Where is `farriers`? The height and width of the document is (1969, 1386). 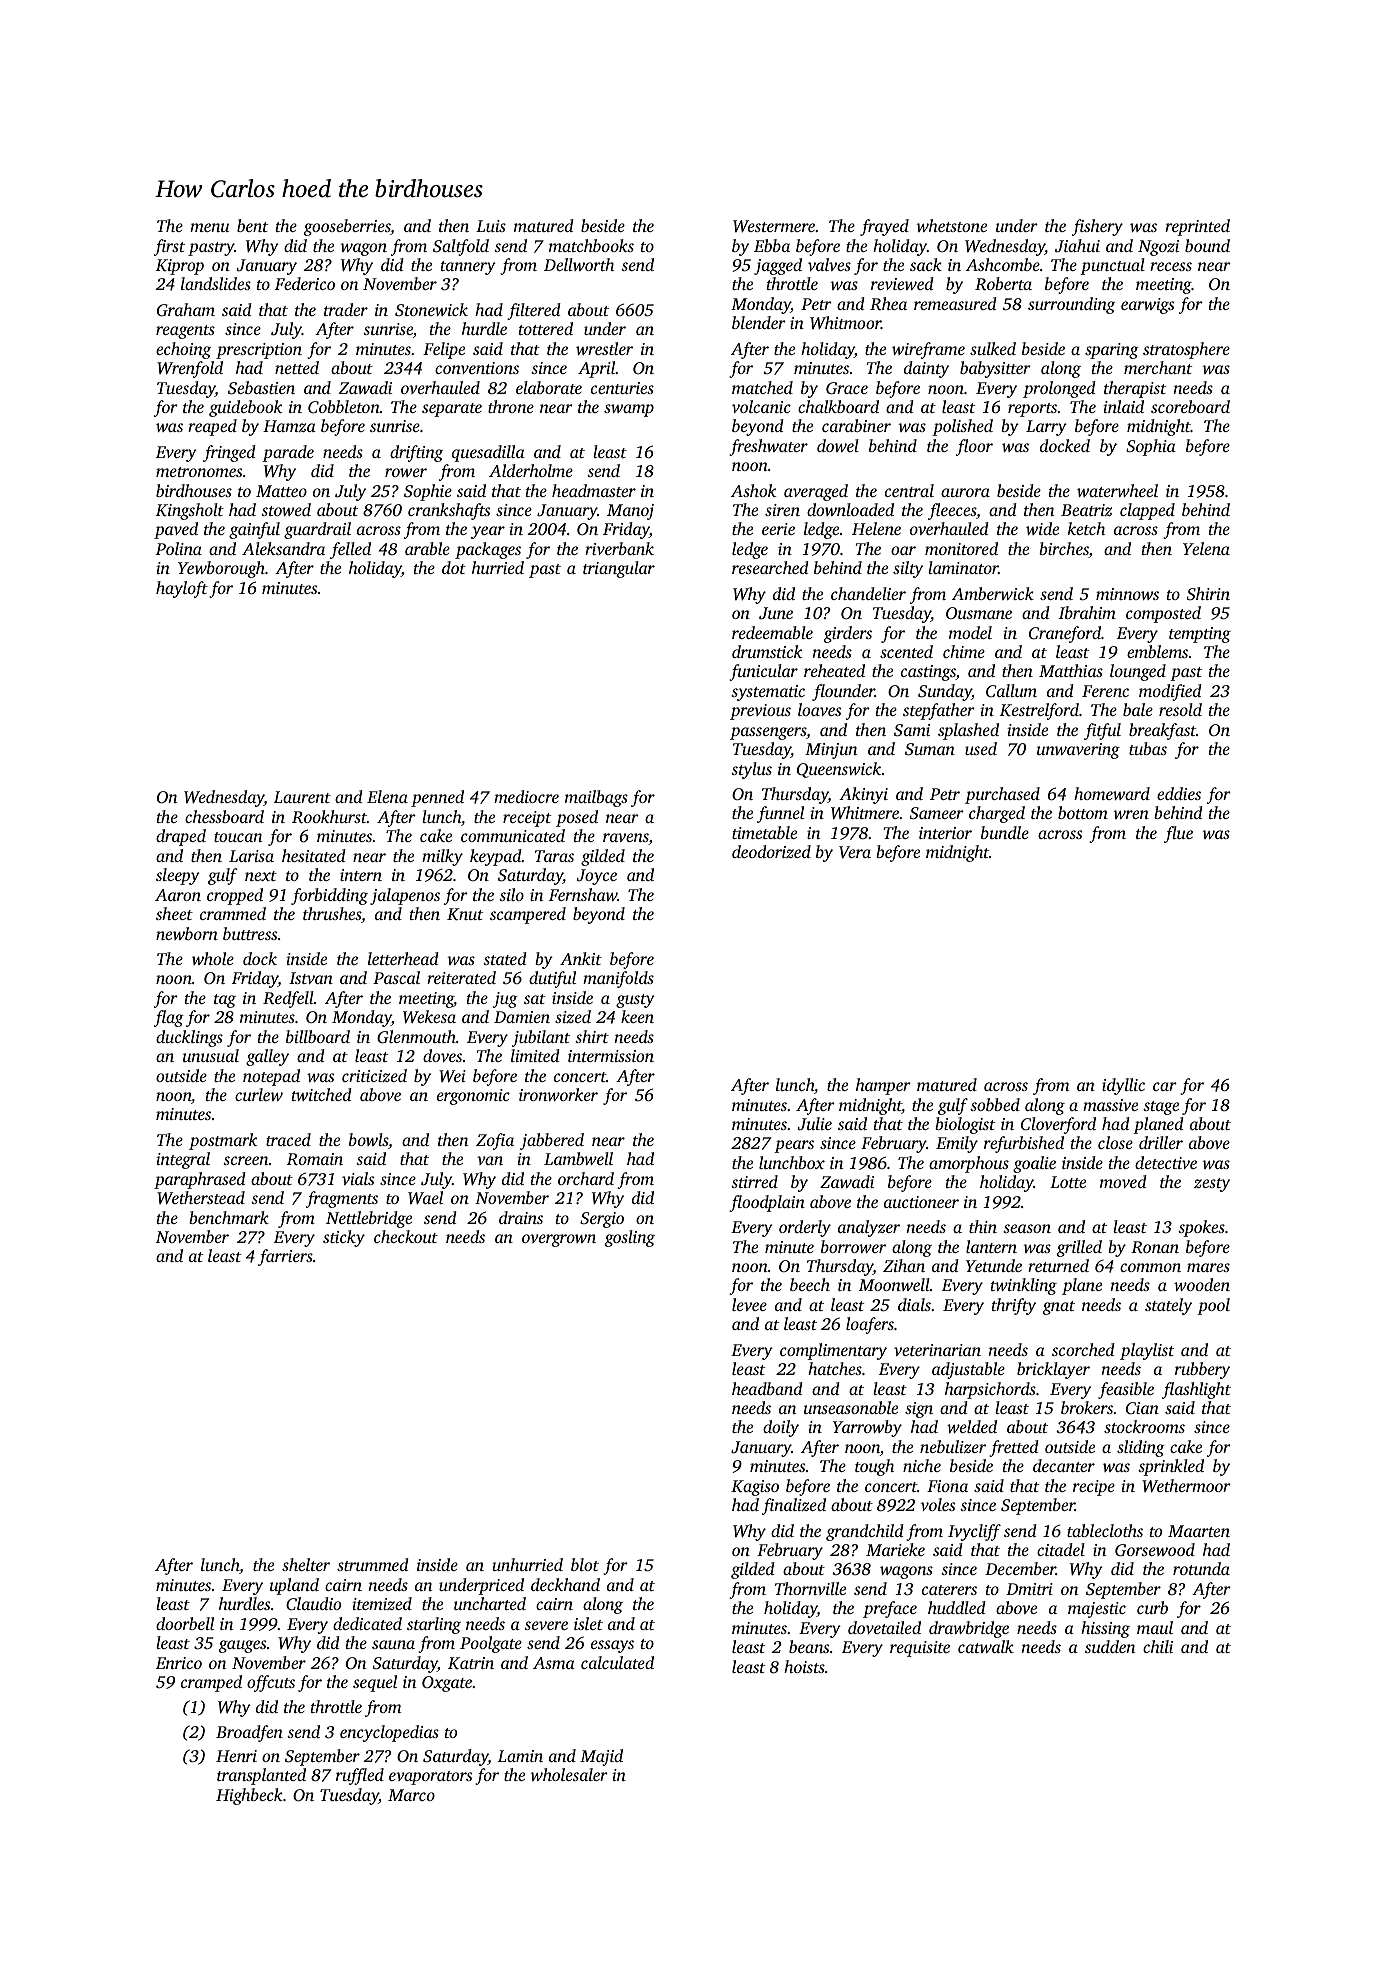
farriers is located at coordinates (285, 1257).
